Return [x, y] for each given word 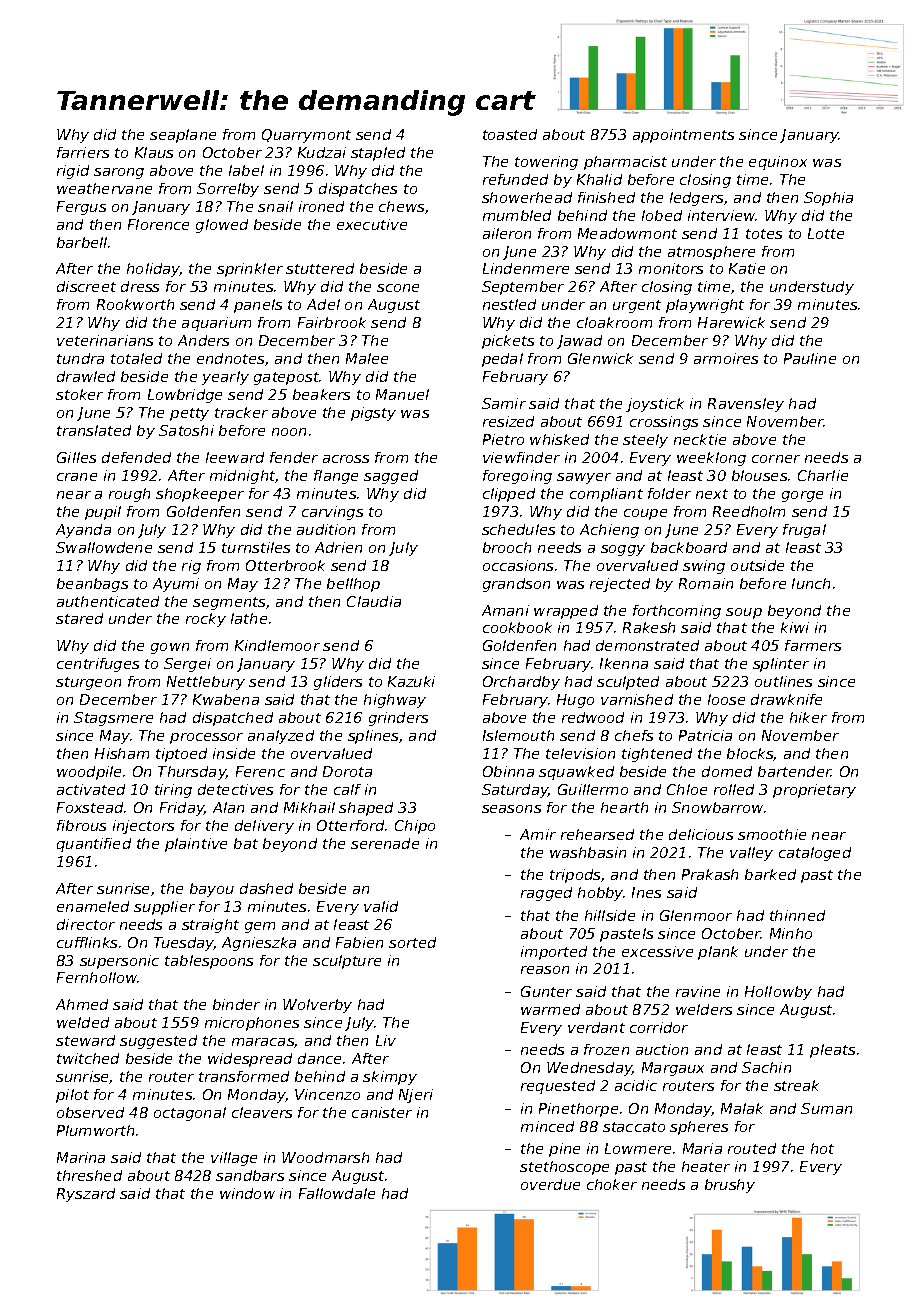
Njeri [416, 1096]
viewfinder [521, 457]
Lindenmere [526, 268]
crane [77, 477]
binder [236, 1004]
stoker [79, 394]
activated [91, 789]
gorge [802, 496]
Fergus [81, 208]
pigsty [373, 414]
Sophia [828, 199]
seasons [511, 809]
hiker [808, 717]
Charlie [823, 475]
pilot [72, 1096]
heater [706, 1166]
